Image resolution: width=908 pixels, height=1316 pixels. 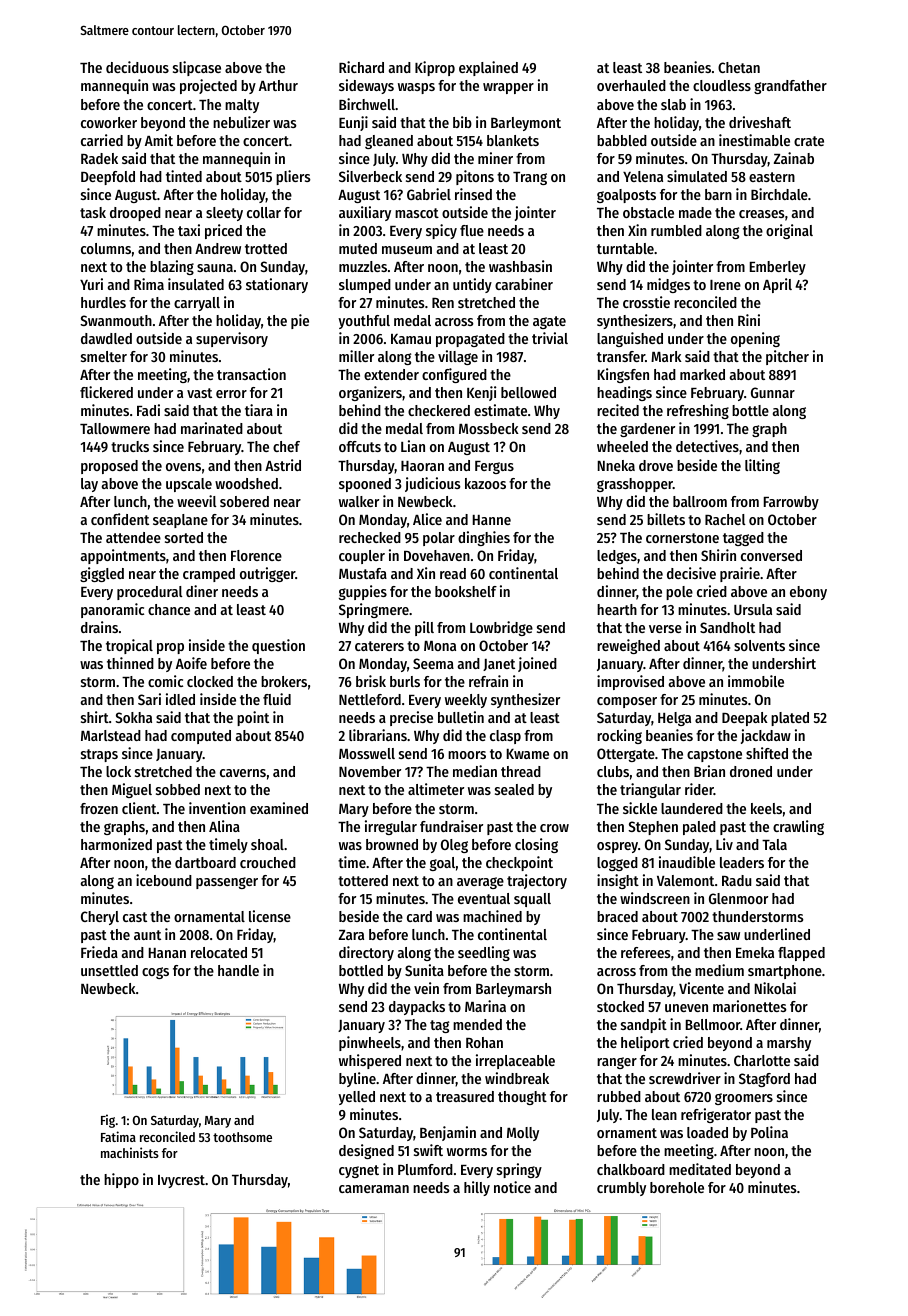 I want to click on caverns, so click(x=243, y=773).
